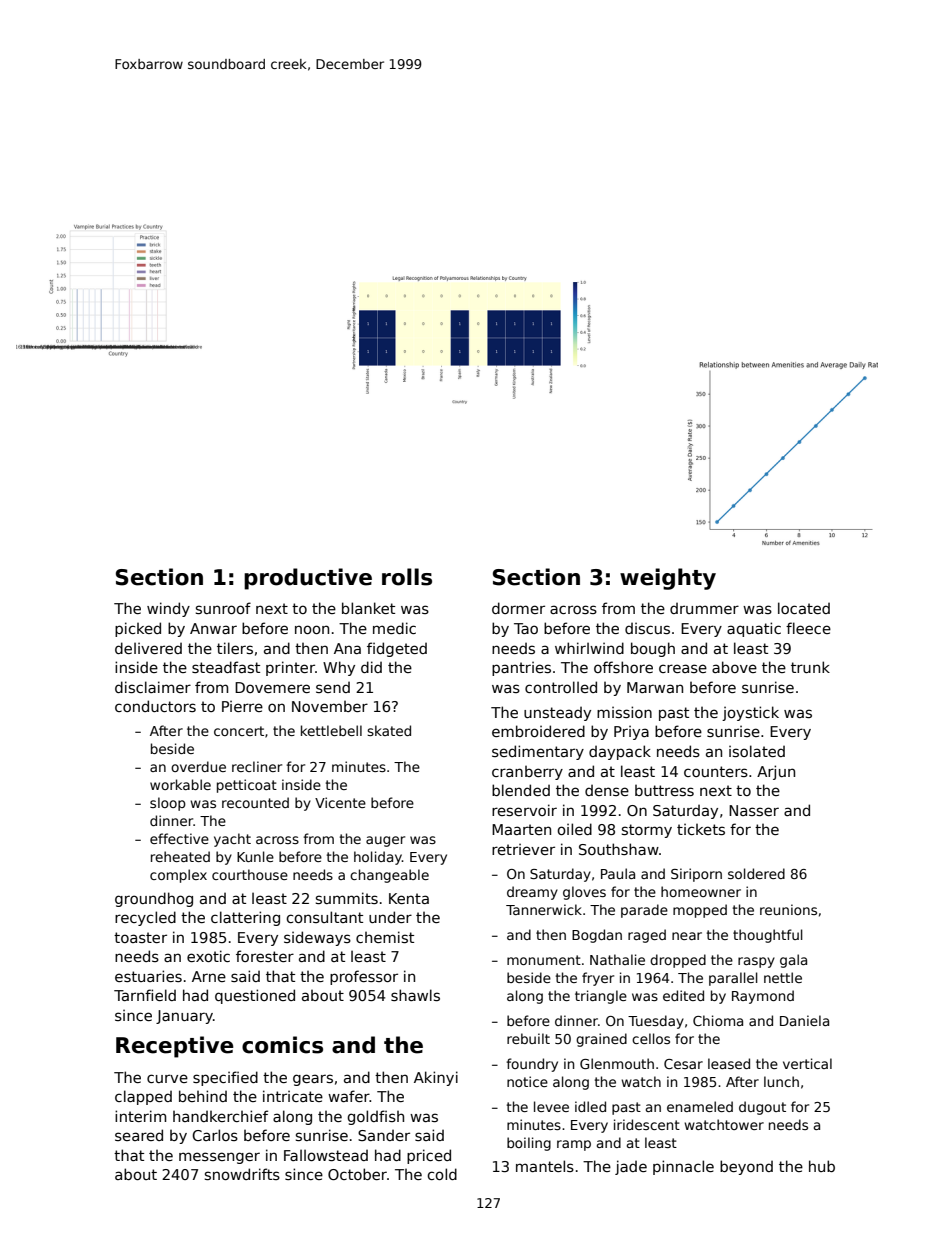  I want to click on weighty, so click(668, 579).
